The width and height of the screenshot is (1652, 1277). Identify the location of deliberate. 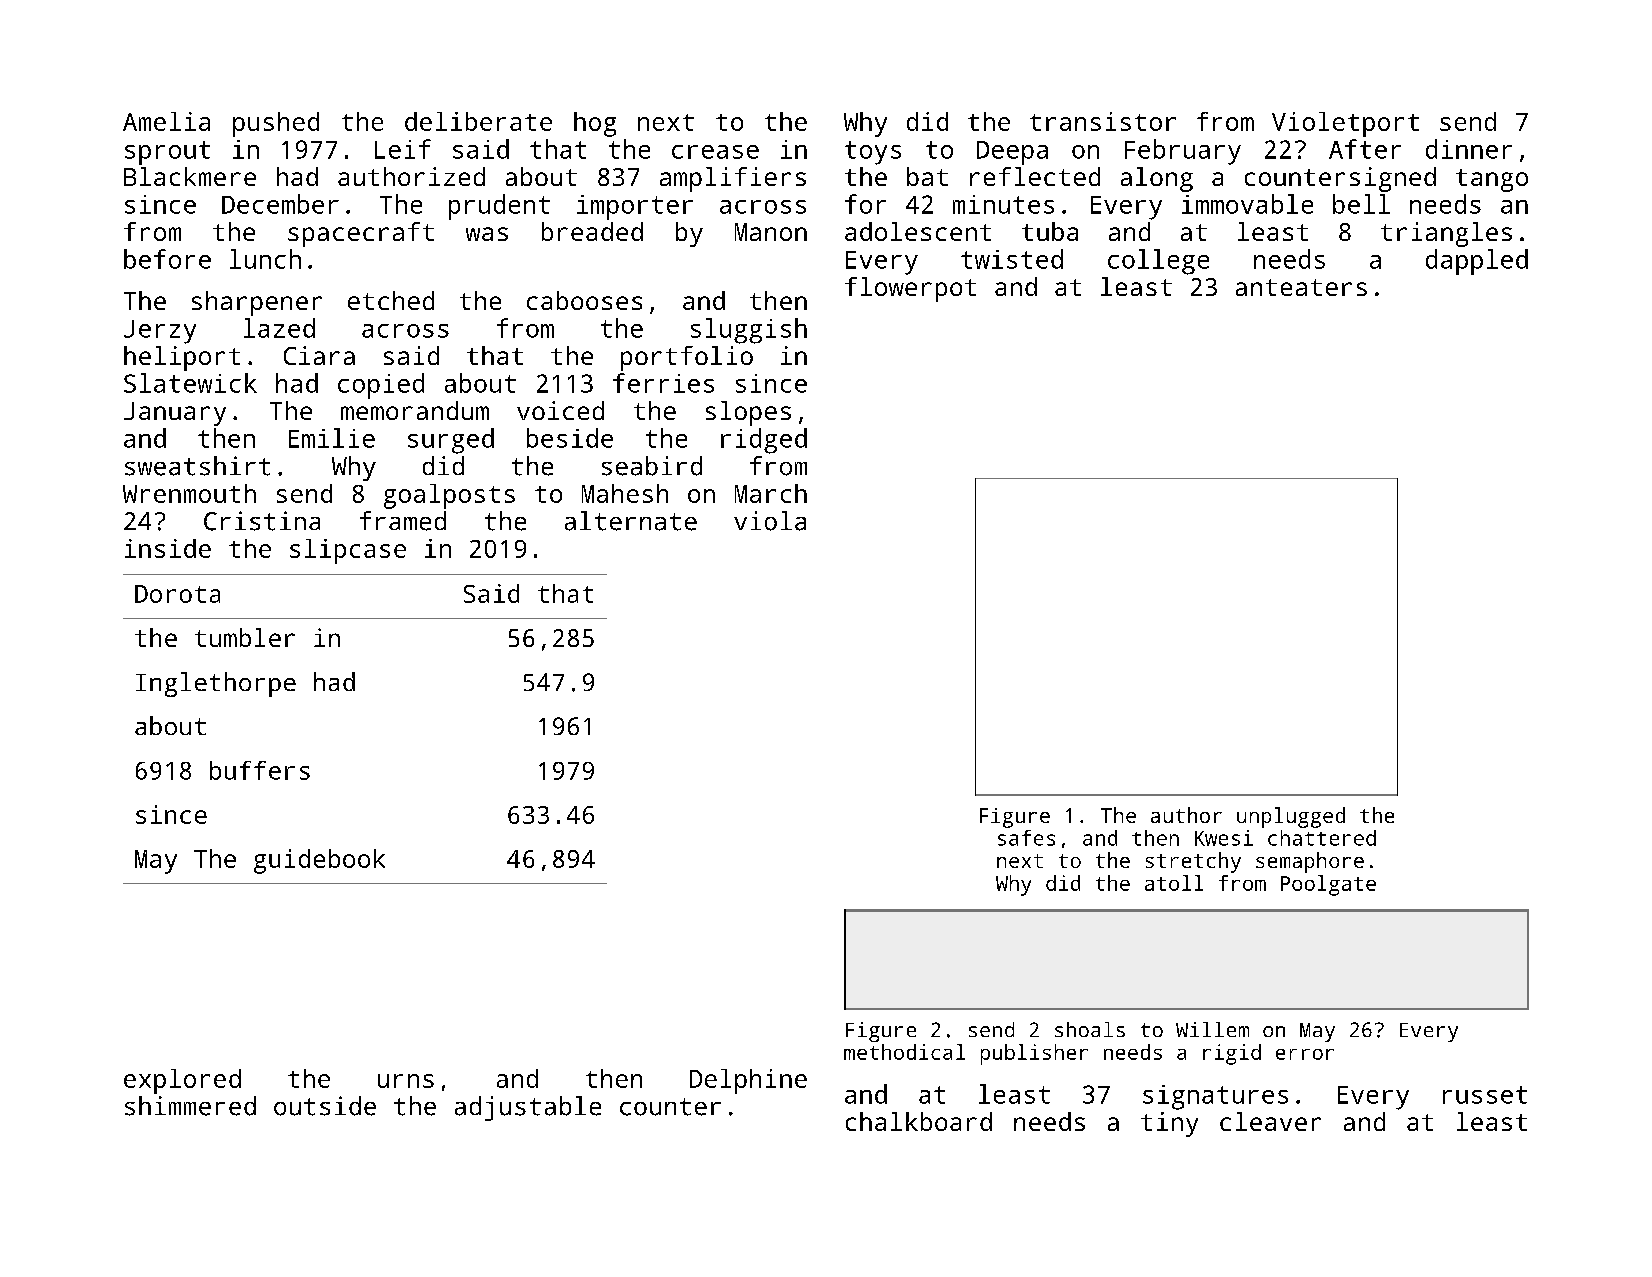
(478, 121).
